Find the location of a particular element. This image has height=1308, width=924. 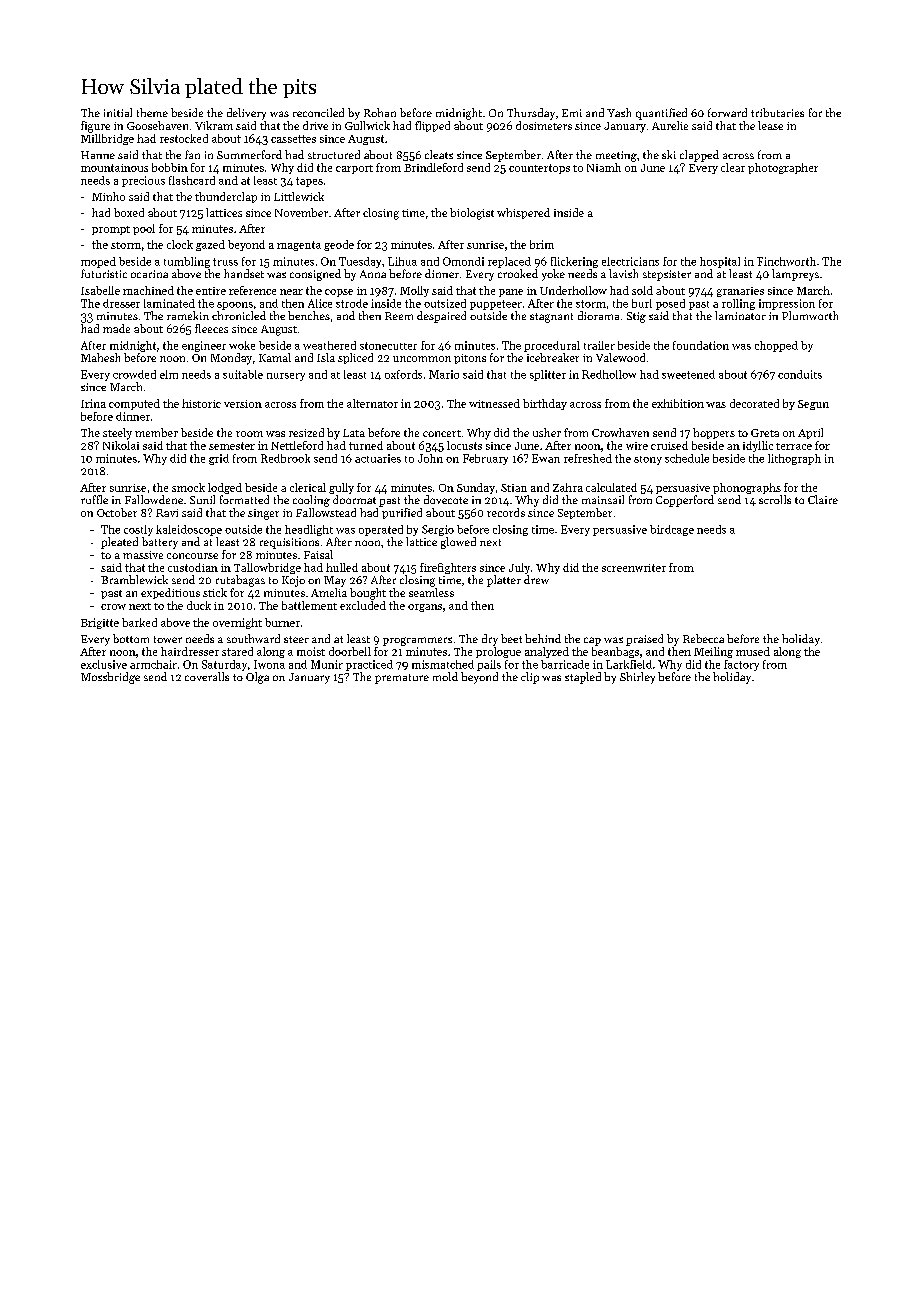

overnight is located at coordinates (237, 623).
